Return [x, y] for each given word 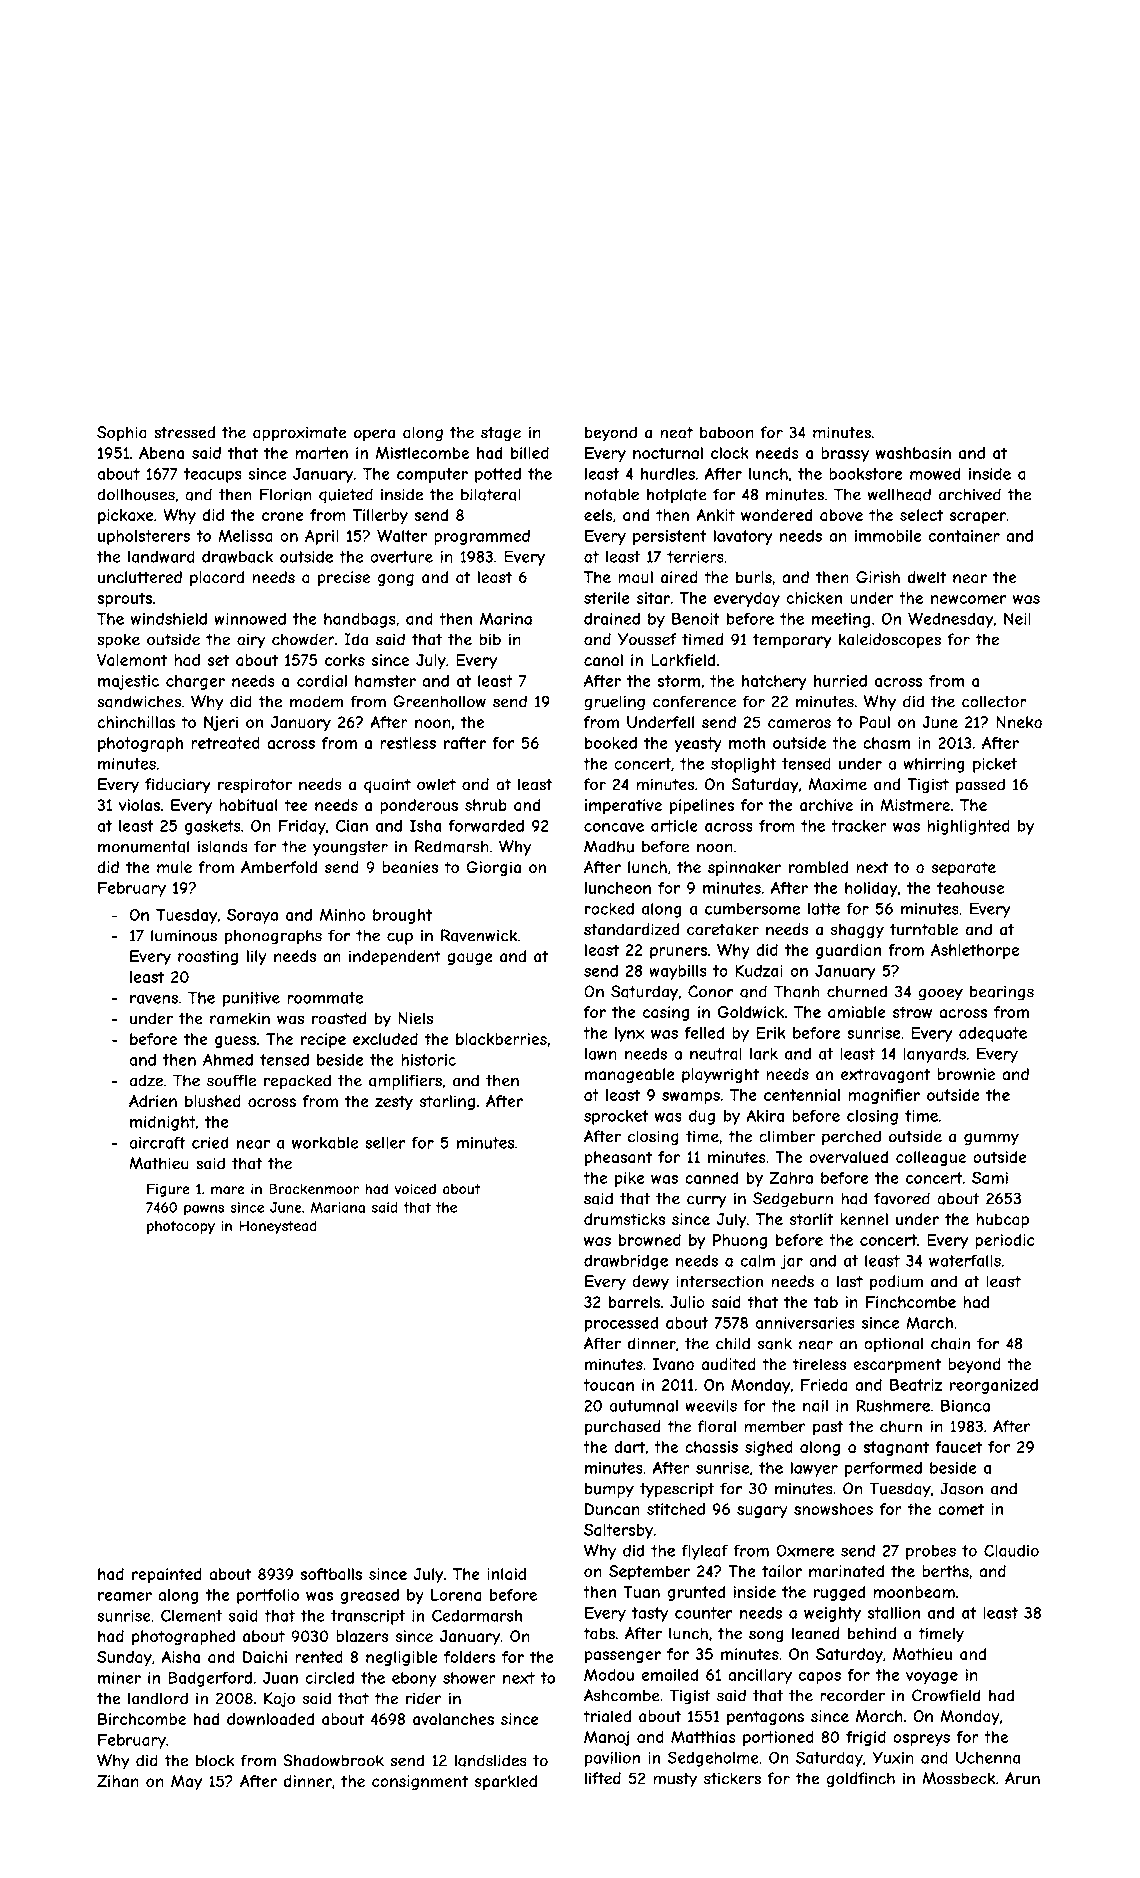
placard [217, 579]
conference [694, 701]
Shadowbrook [333, 1760]
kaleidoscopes [890, 641]
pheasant [618, 1158]
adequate [993, 1034]
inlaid [506, 1574]
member [775, 1426]
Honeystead [278, 1227]
